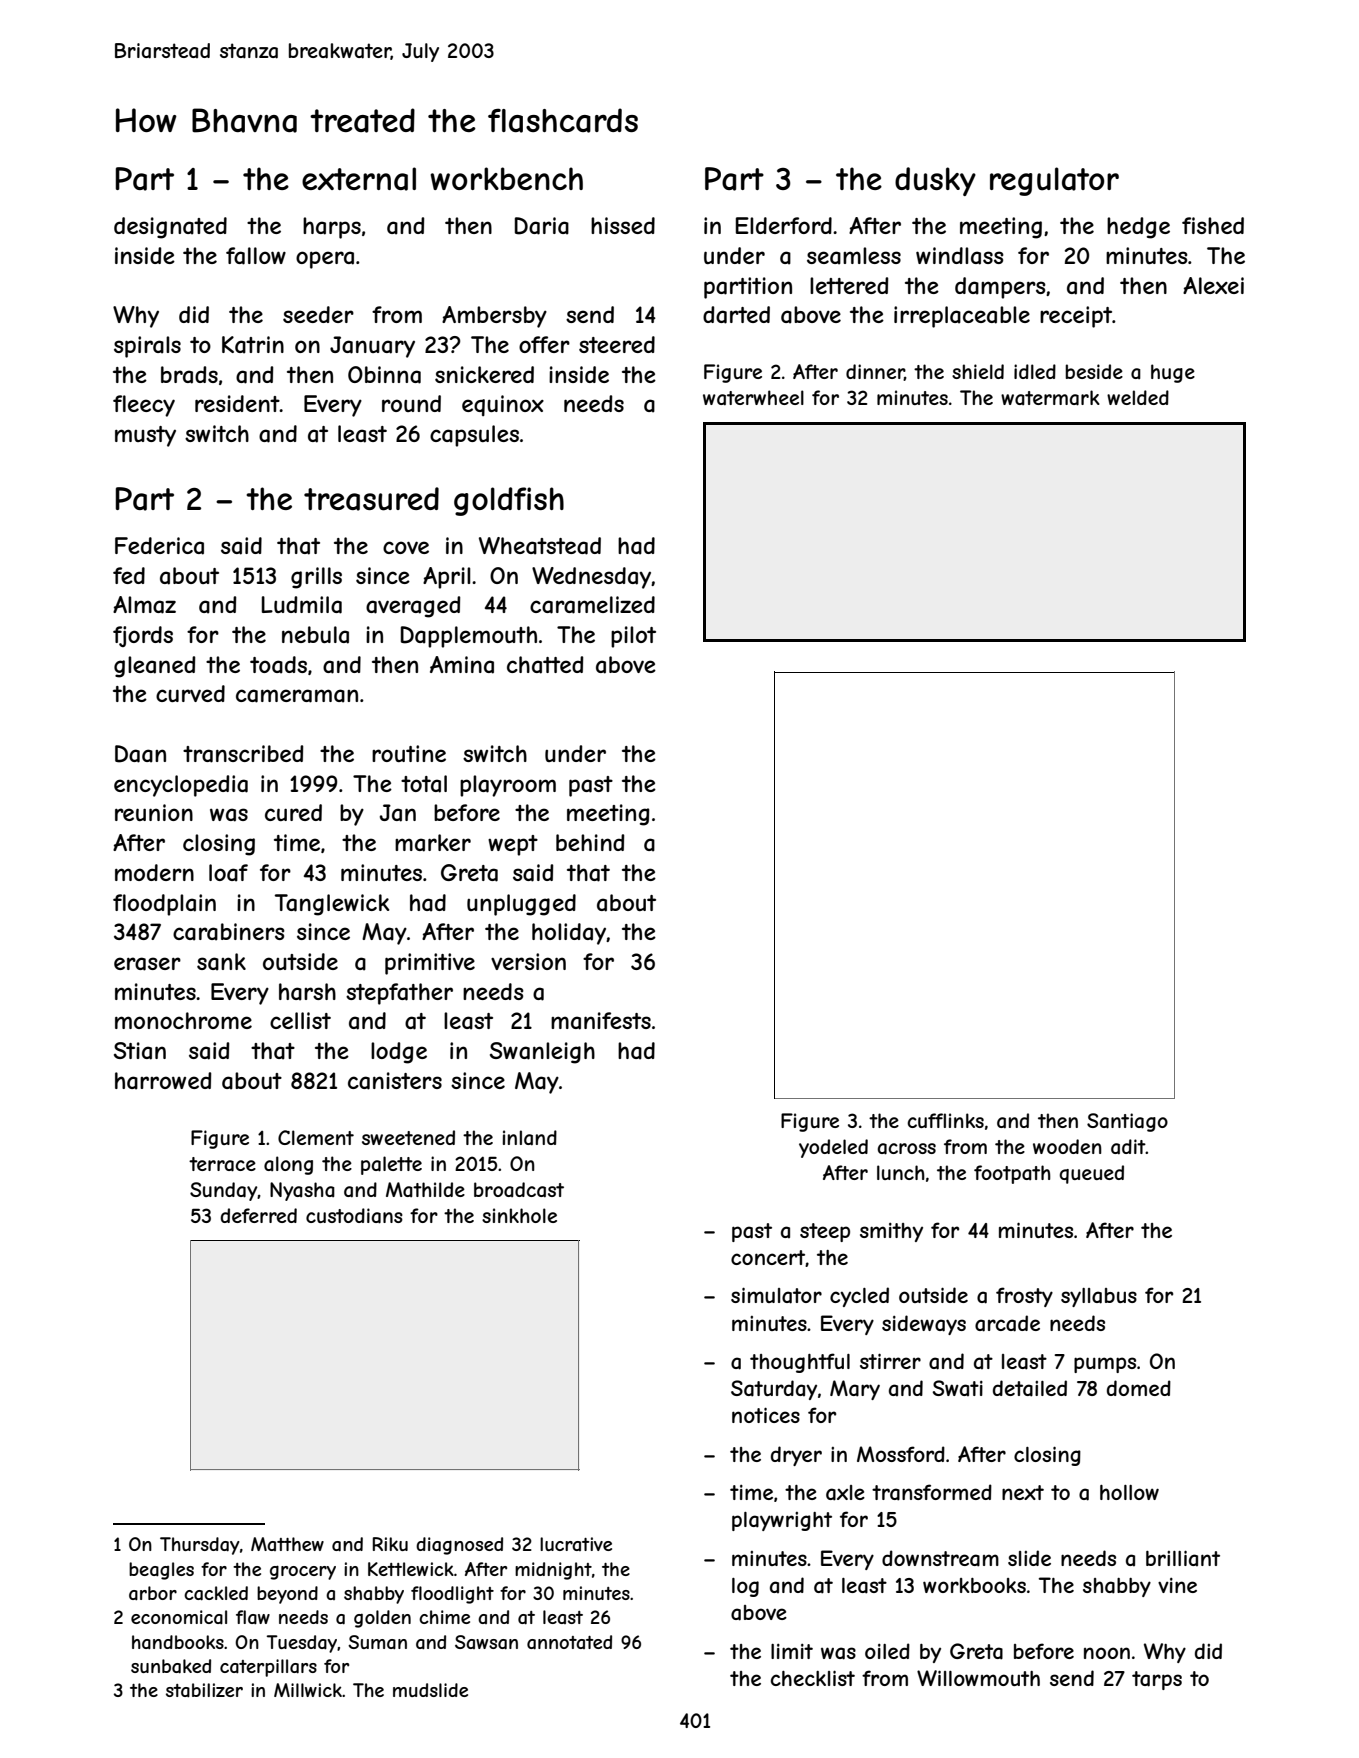 This page has height=1758, width=1359. What do you see at coordinates (1213, 225) in the page?
I see `fished` at bounding box center [1213, 225].
